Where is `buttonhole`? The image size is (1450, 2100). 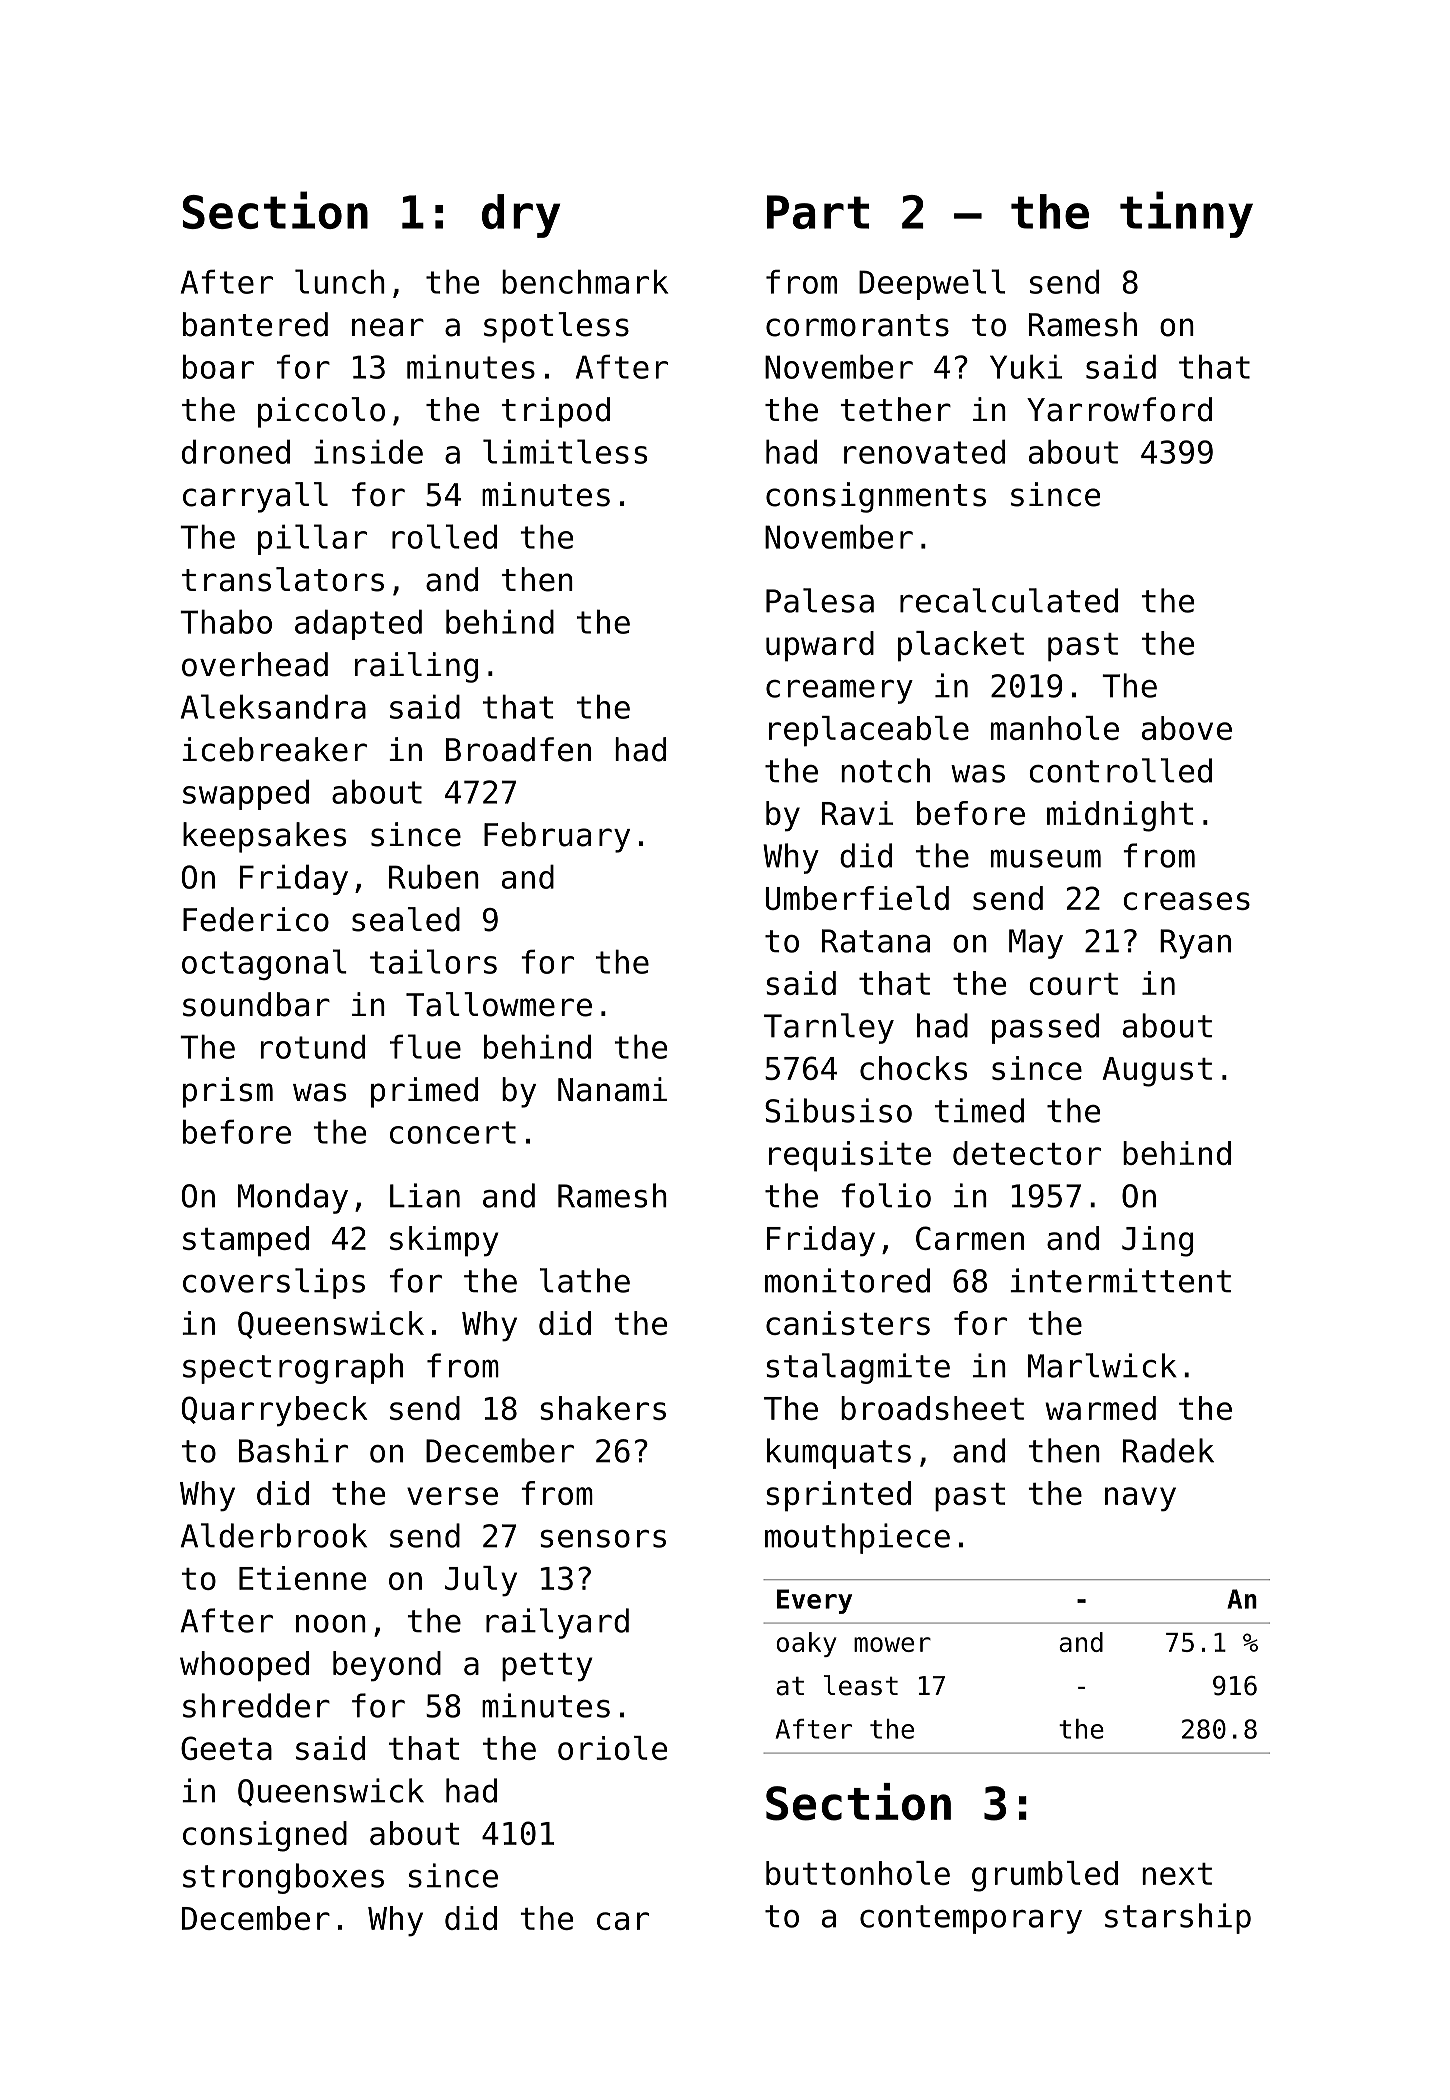 buttonhole is located at coordinates (858, 1873).
